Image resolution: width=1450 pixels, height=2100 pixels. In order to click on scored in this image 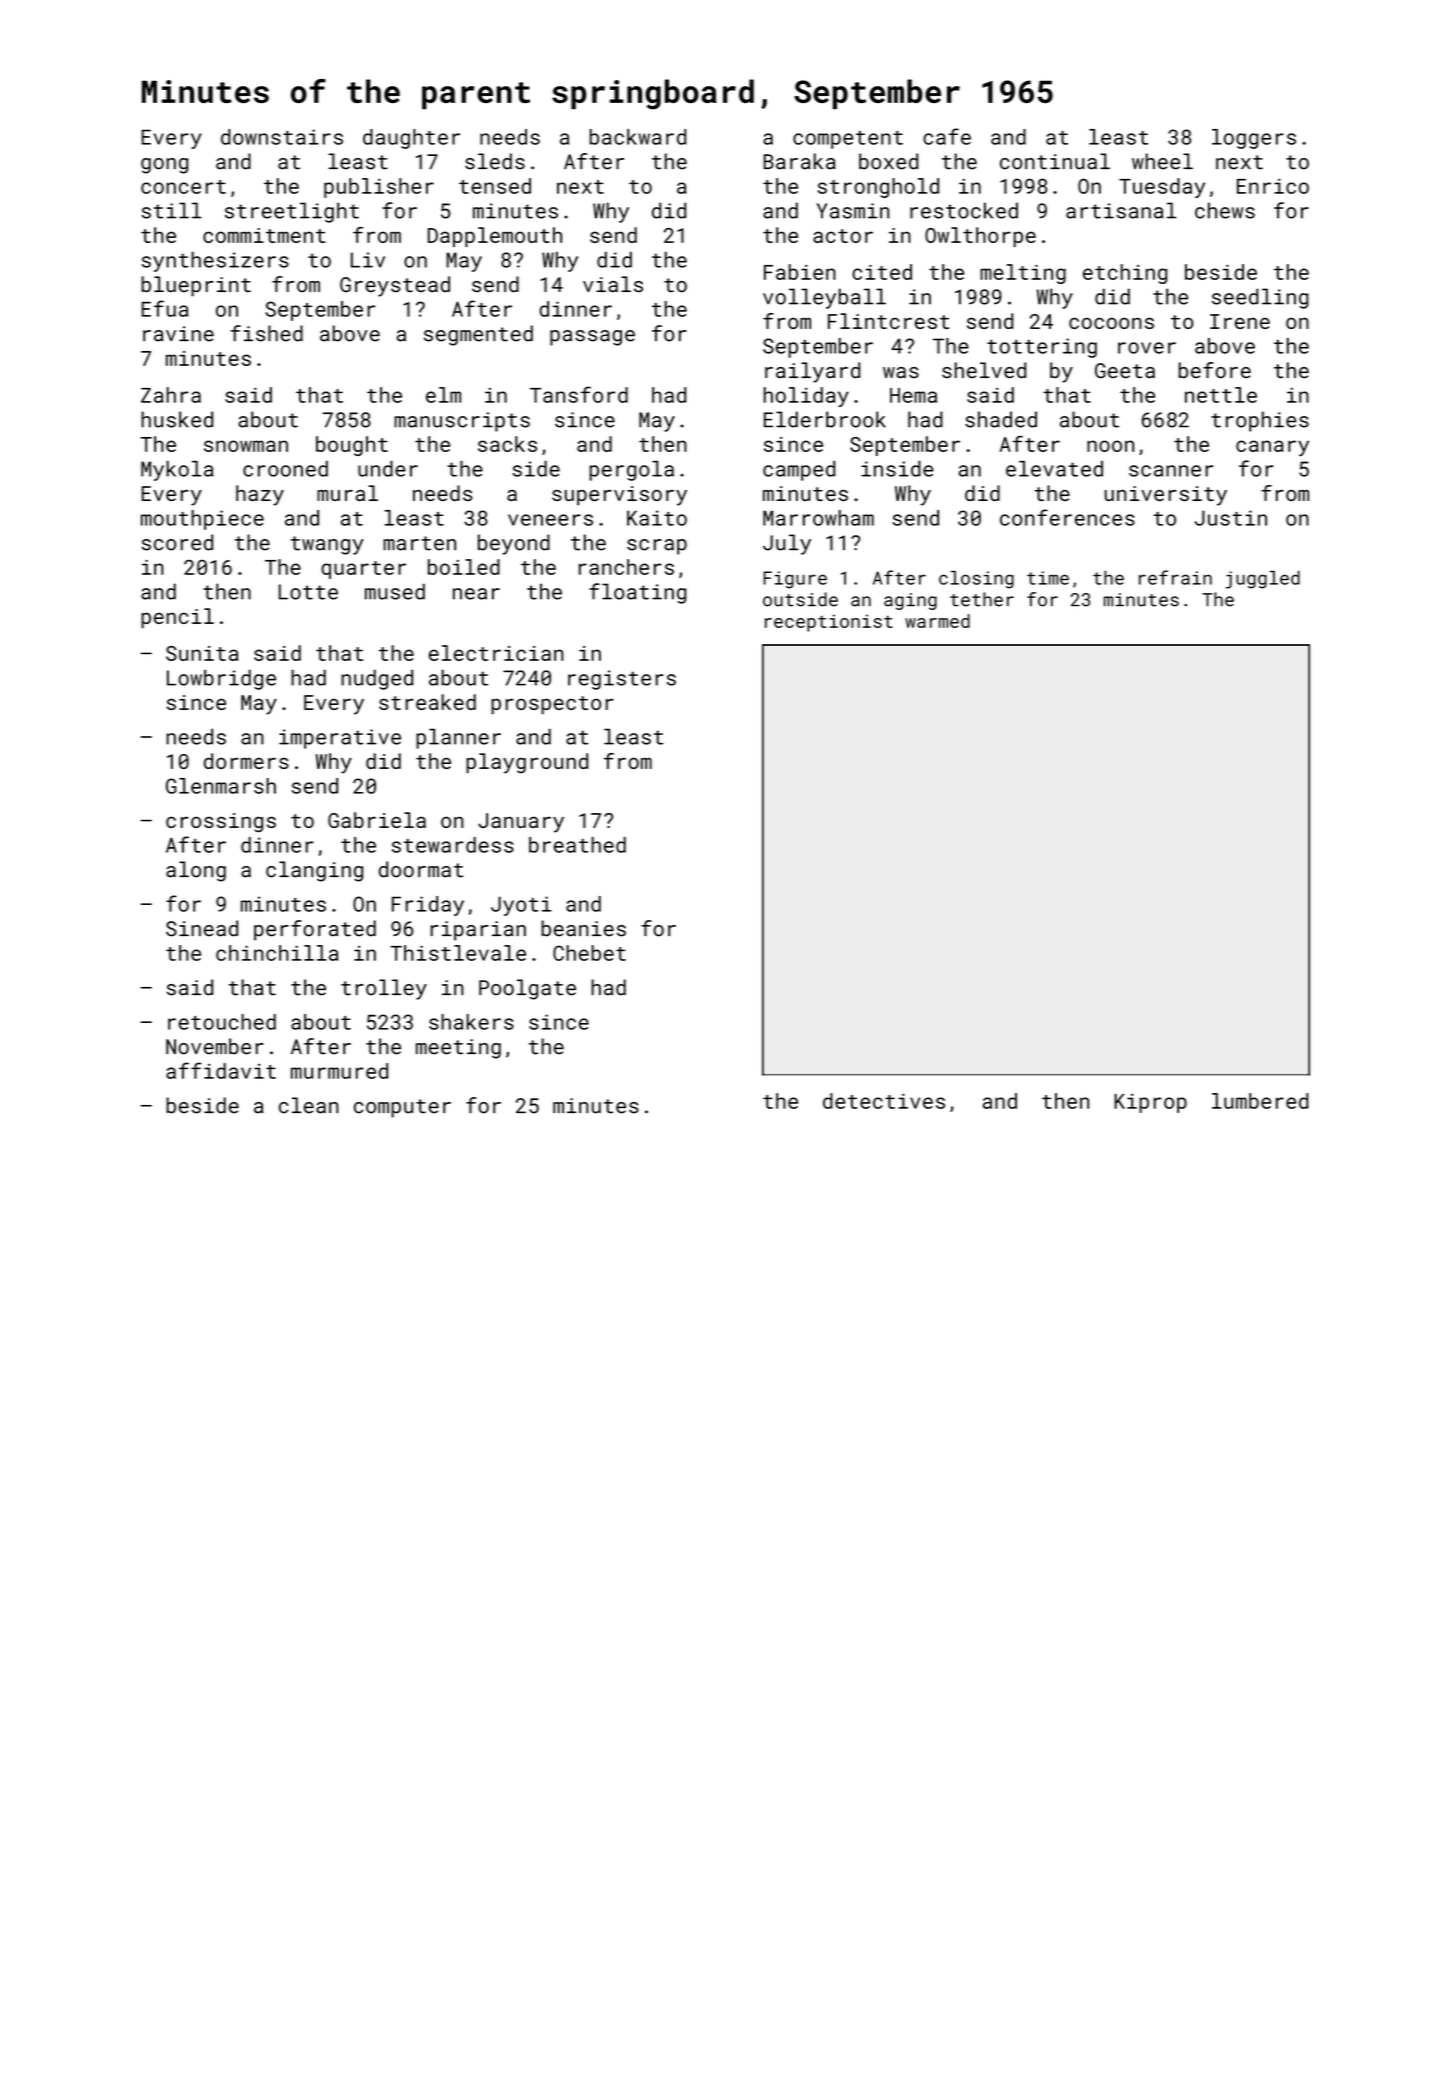, I will do `click(177, 542)`.
